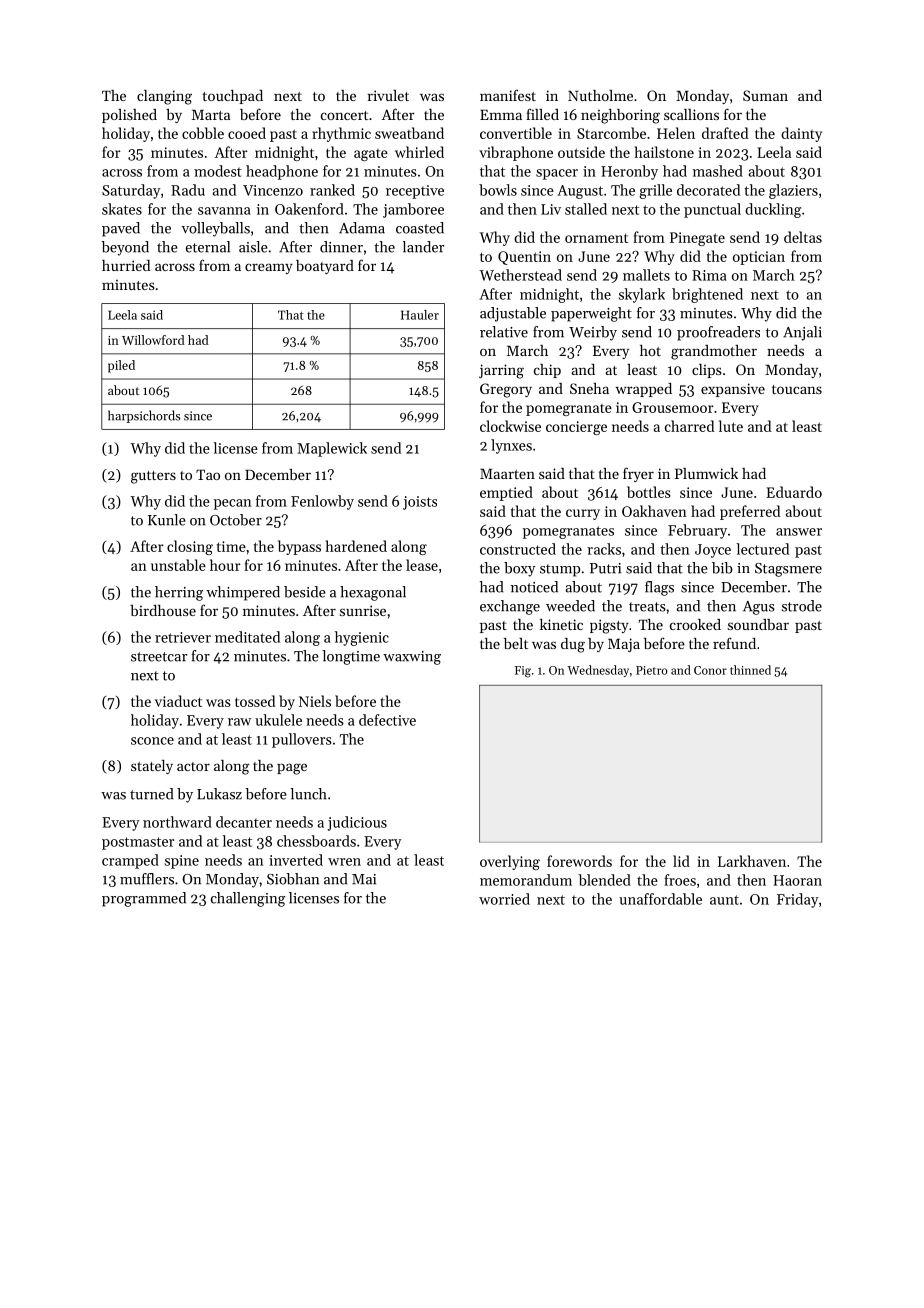 The width and height of the document is (924, 1308). Describe the element at coordinates (646, 275) in the document. I see `mallets` at that location.
